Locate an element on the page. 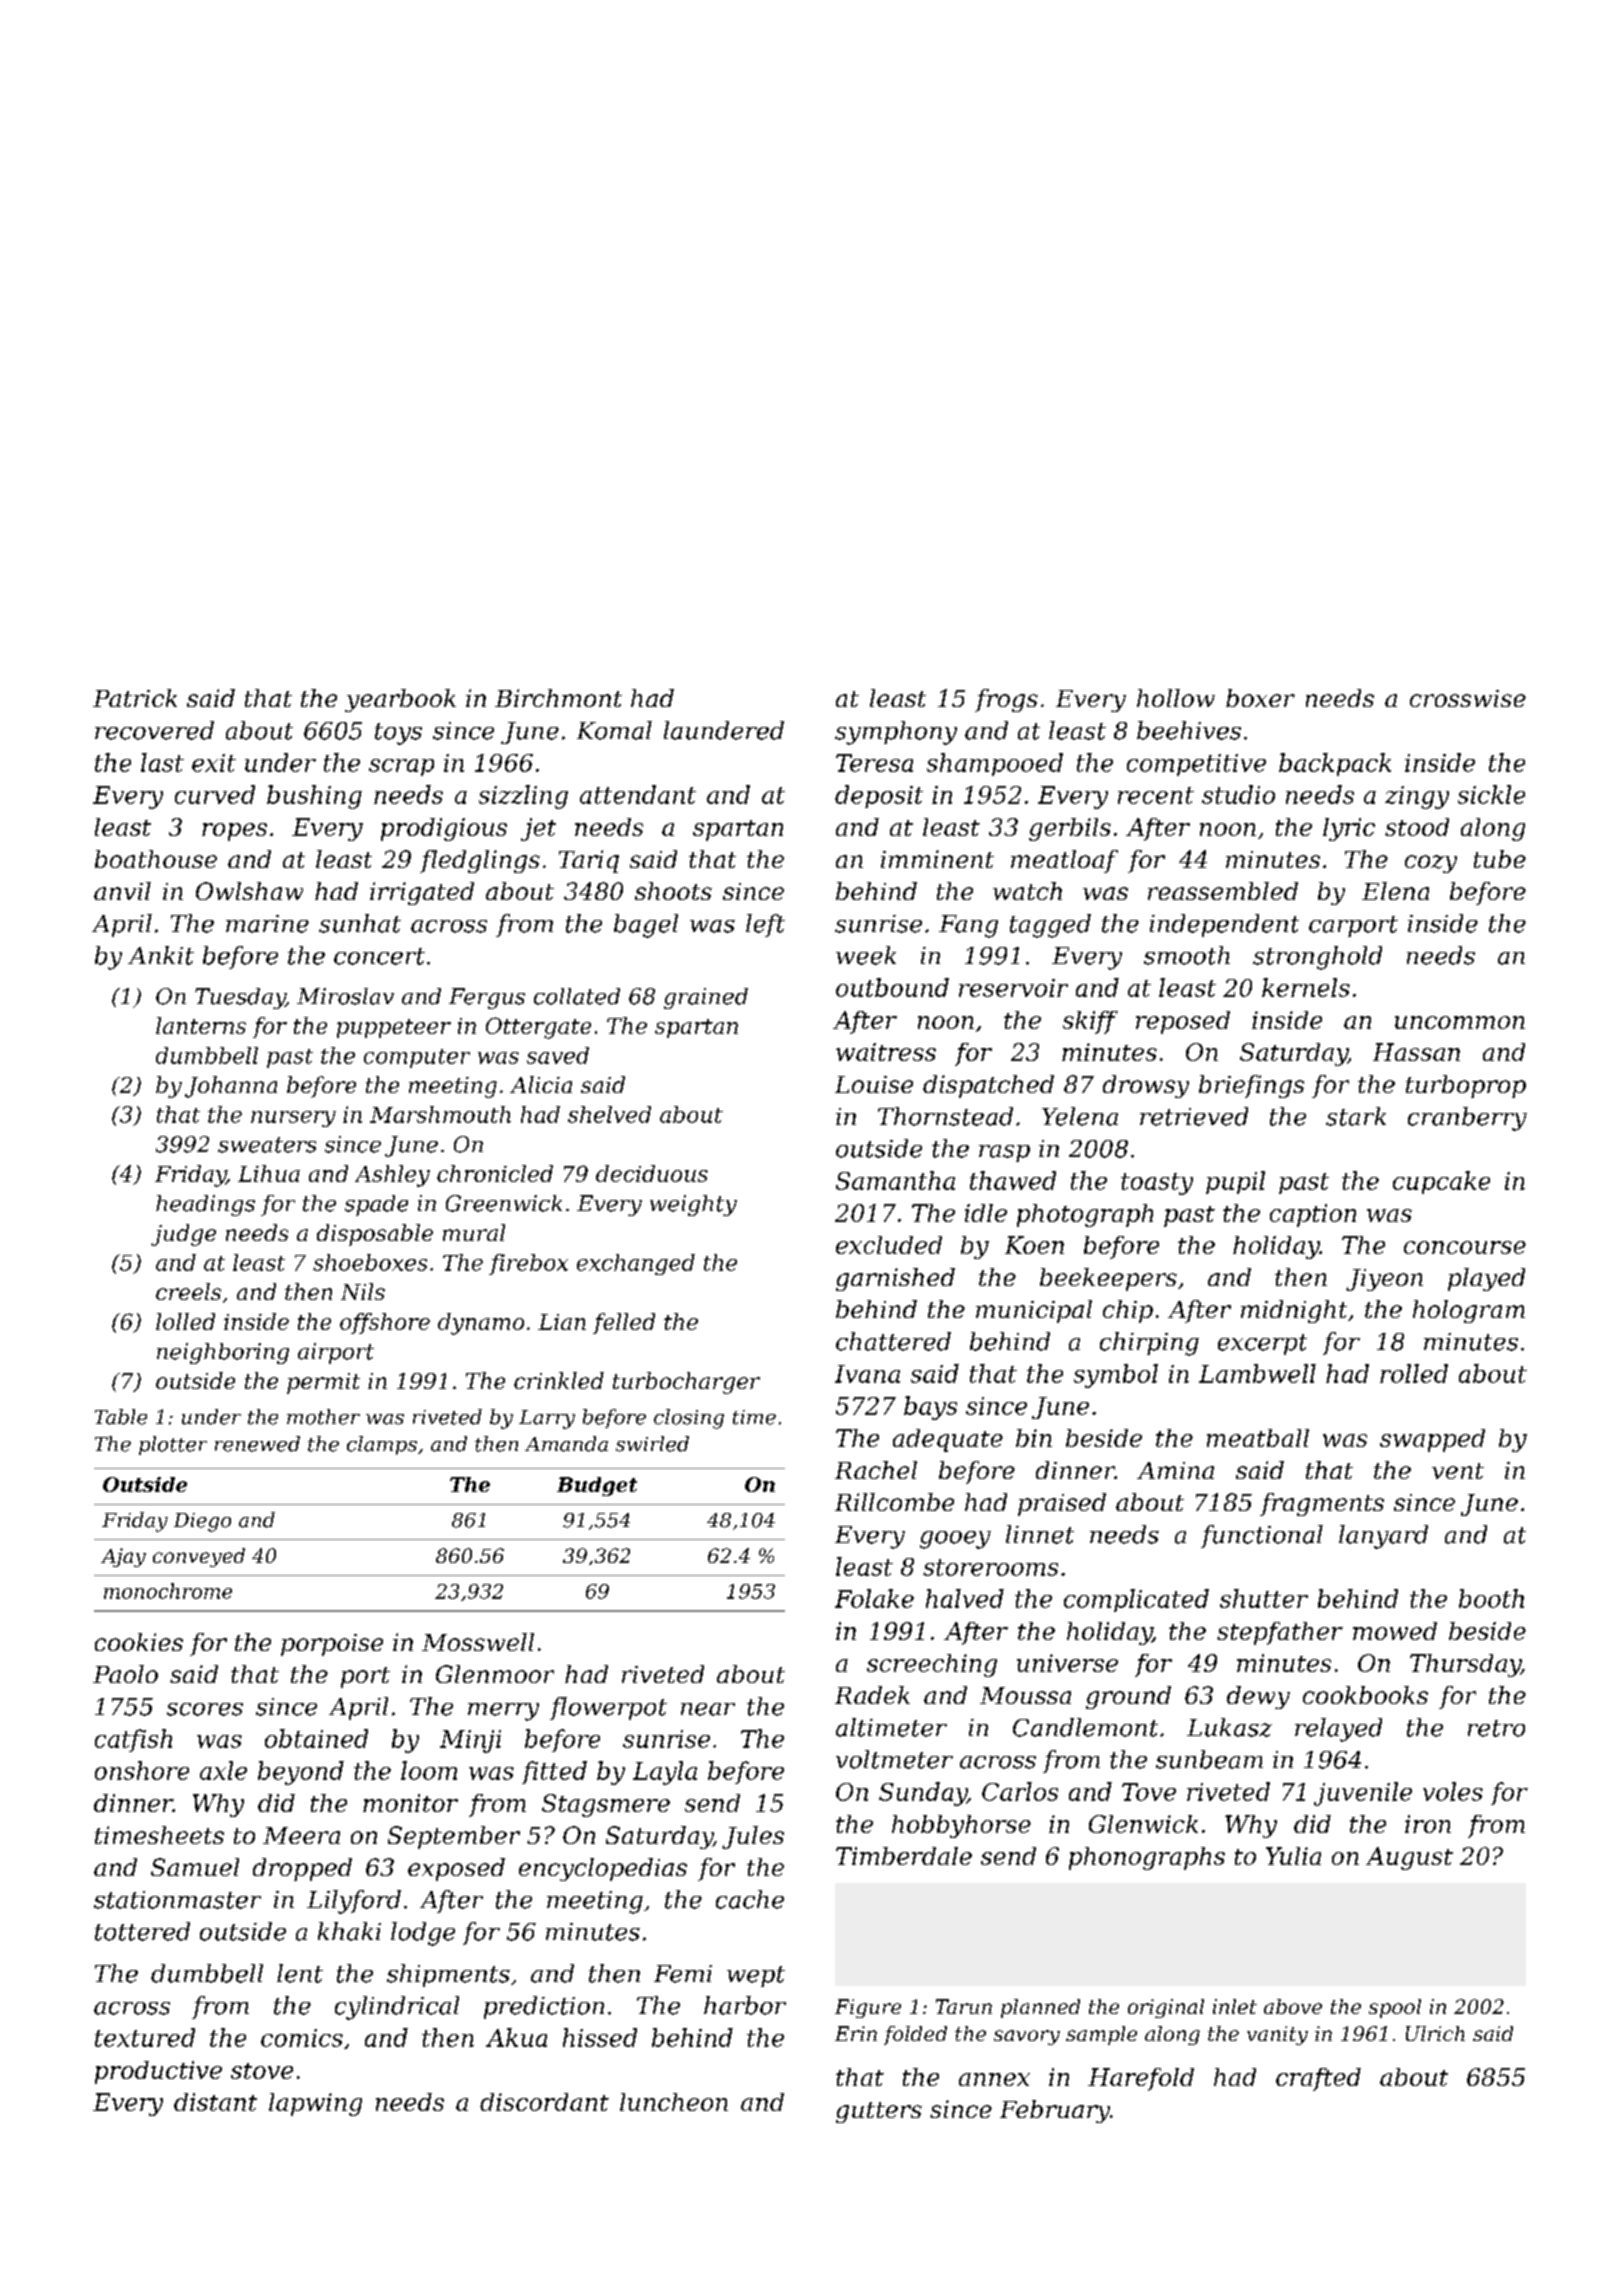 The image size is (1620, 2292). cranberry is located at coordinates (1467, 1119).
